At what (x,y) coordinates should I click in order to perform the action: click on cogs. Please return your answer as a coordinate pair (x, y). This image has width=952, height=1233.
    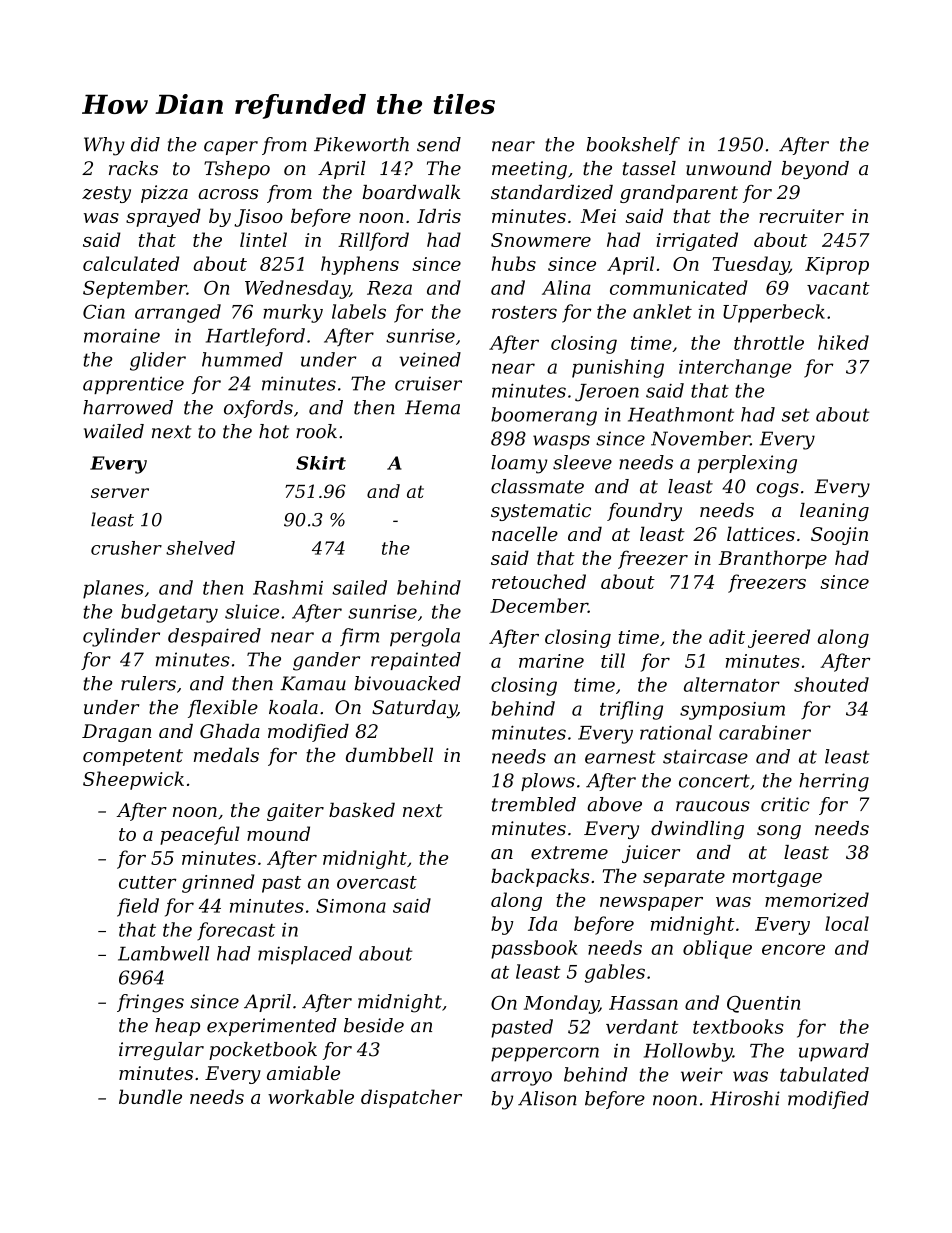
    Looking at the image, I should click on (777, 490).
